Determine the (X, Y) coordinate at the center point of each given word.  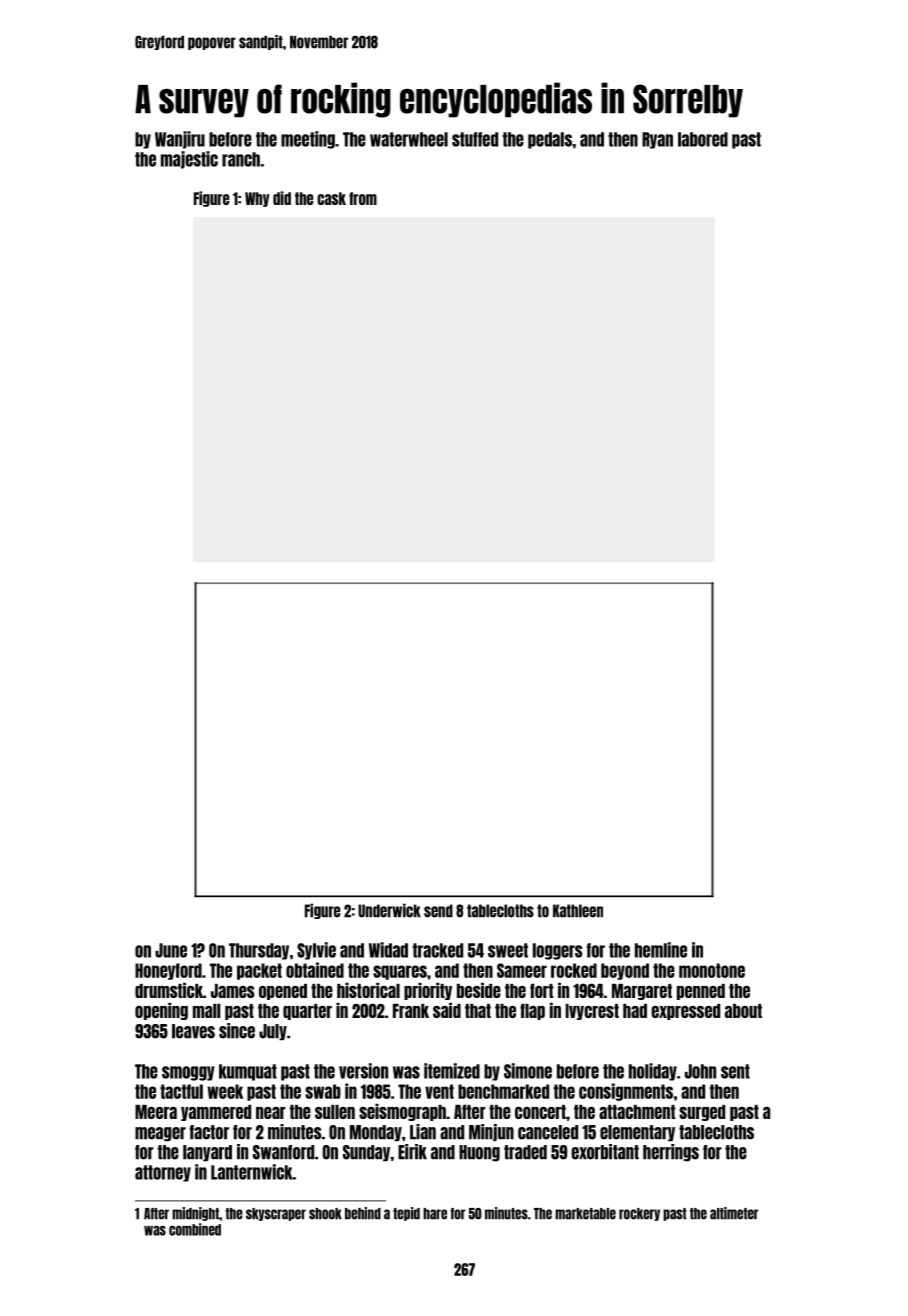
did (282, 198)
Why (257, 199)
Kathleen (578, 911)
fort (541, 990)
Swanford (283, 1152)
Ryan (657, 140)
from (363, 198)
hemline (661, 950)
